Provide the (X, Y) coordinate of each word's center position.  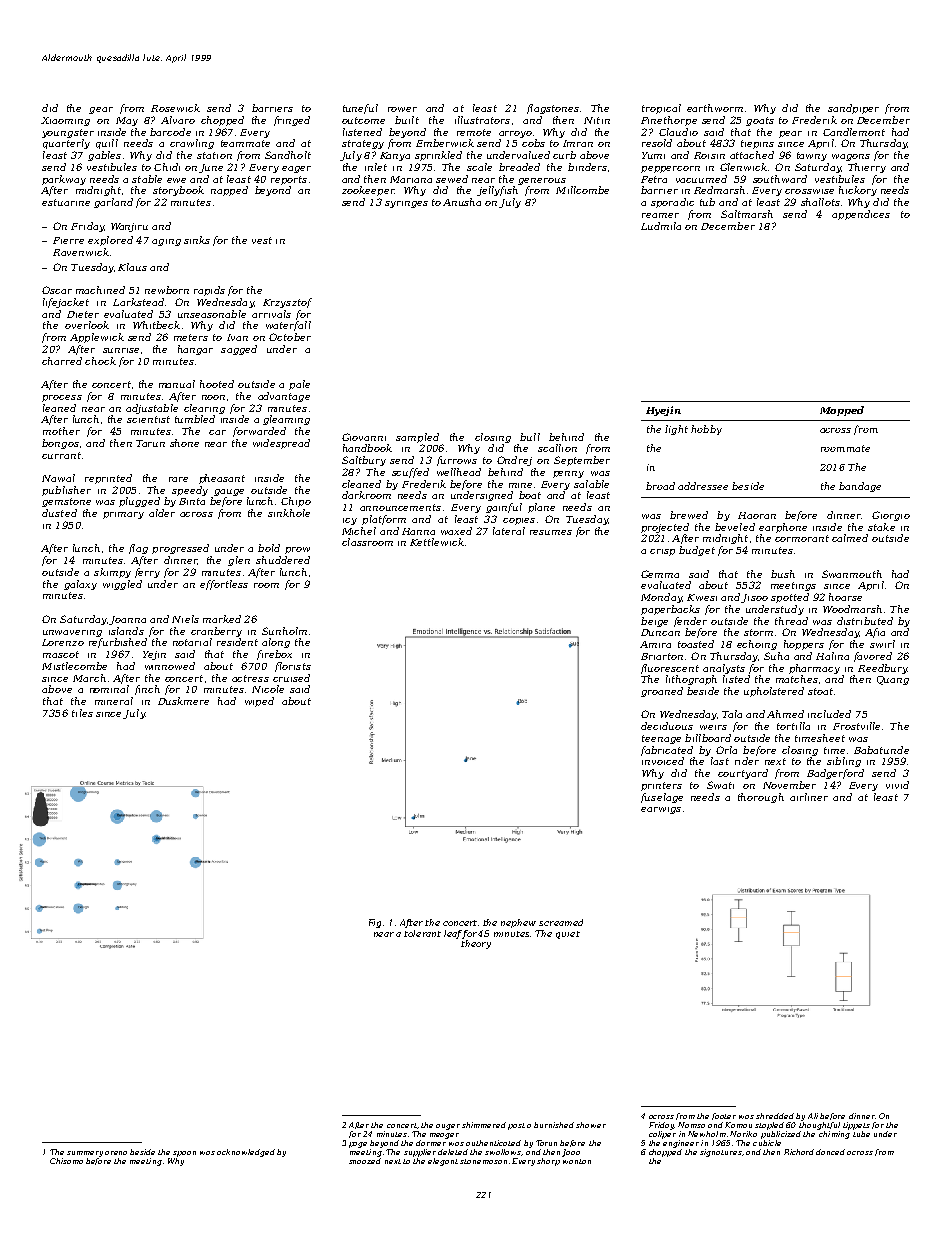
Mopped (842, 411)
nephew (518, 923)
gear (101, 110)
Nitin (597, 120)
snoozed (365, 1161)
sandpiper (853, 109)
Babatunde (881, 750)
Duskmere (183, 701)
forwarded (259, 432)
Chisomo (66, 1161)
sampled (417, 438)
